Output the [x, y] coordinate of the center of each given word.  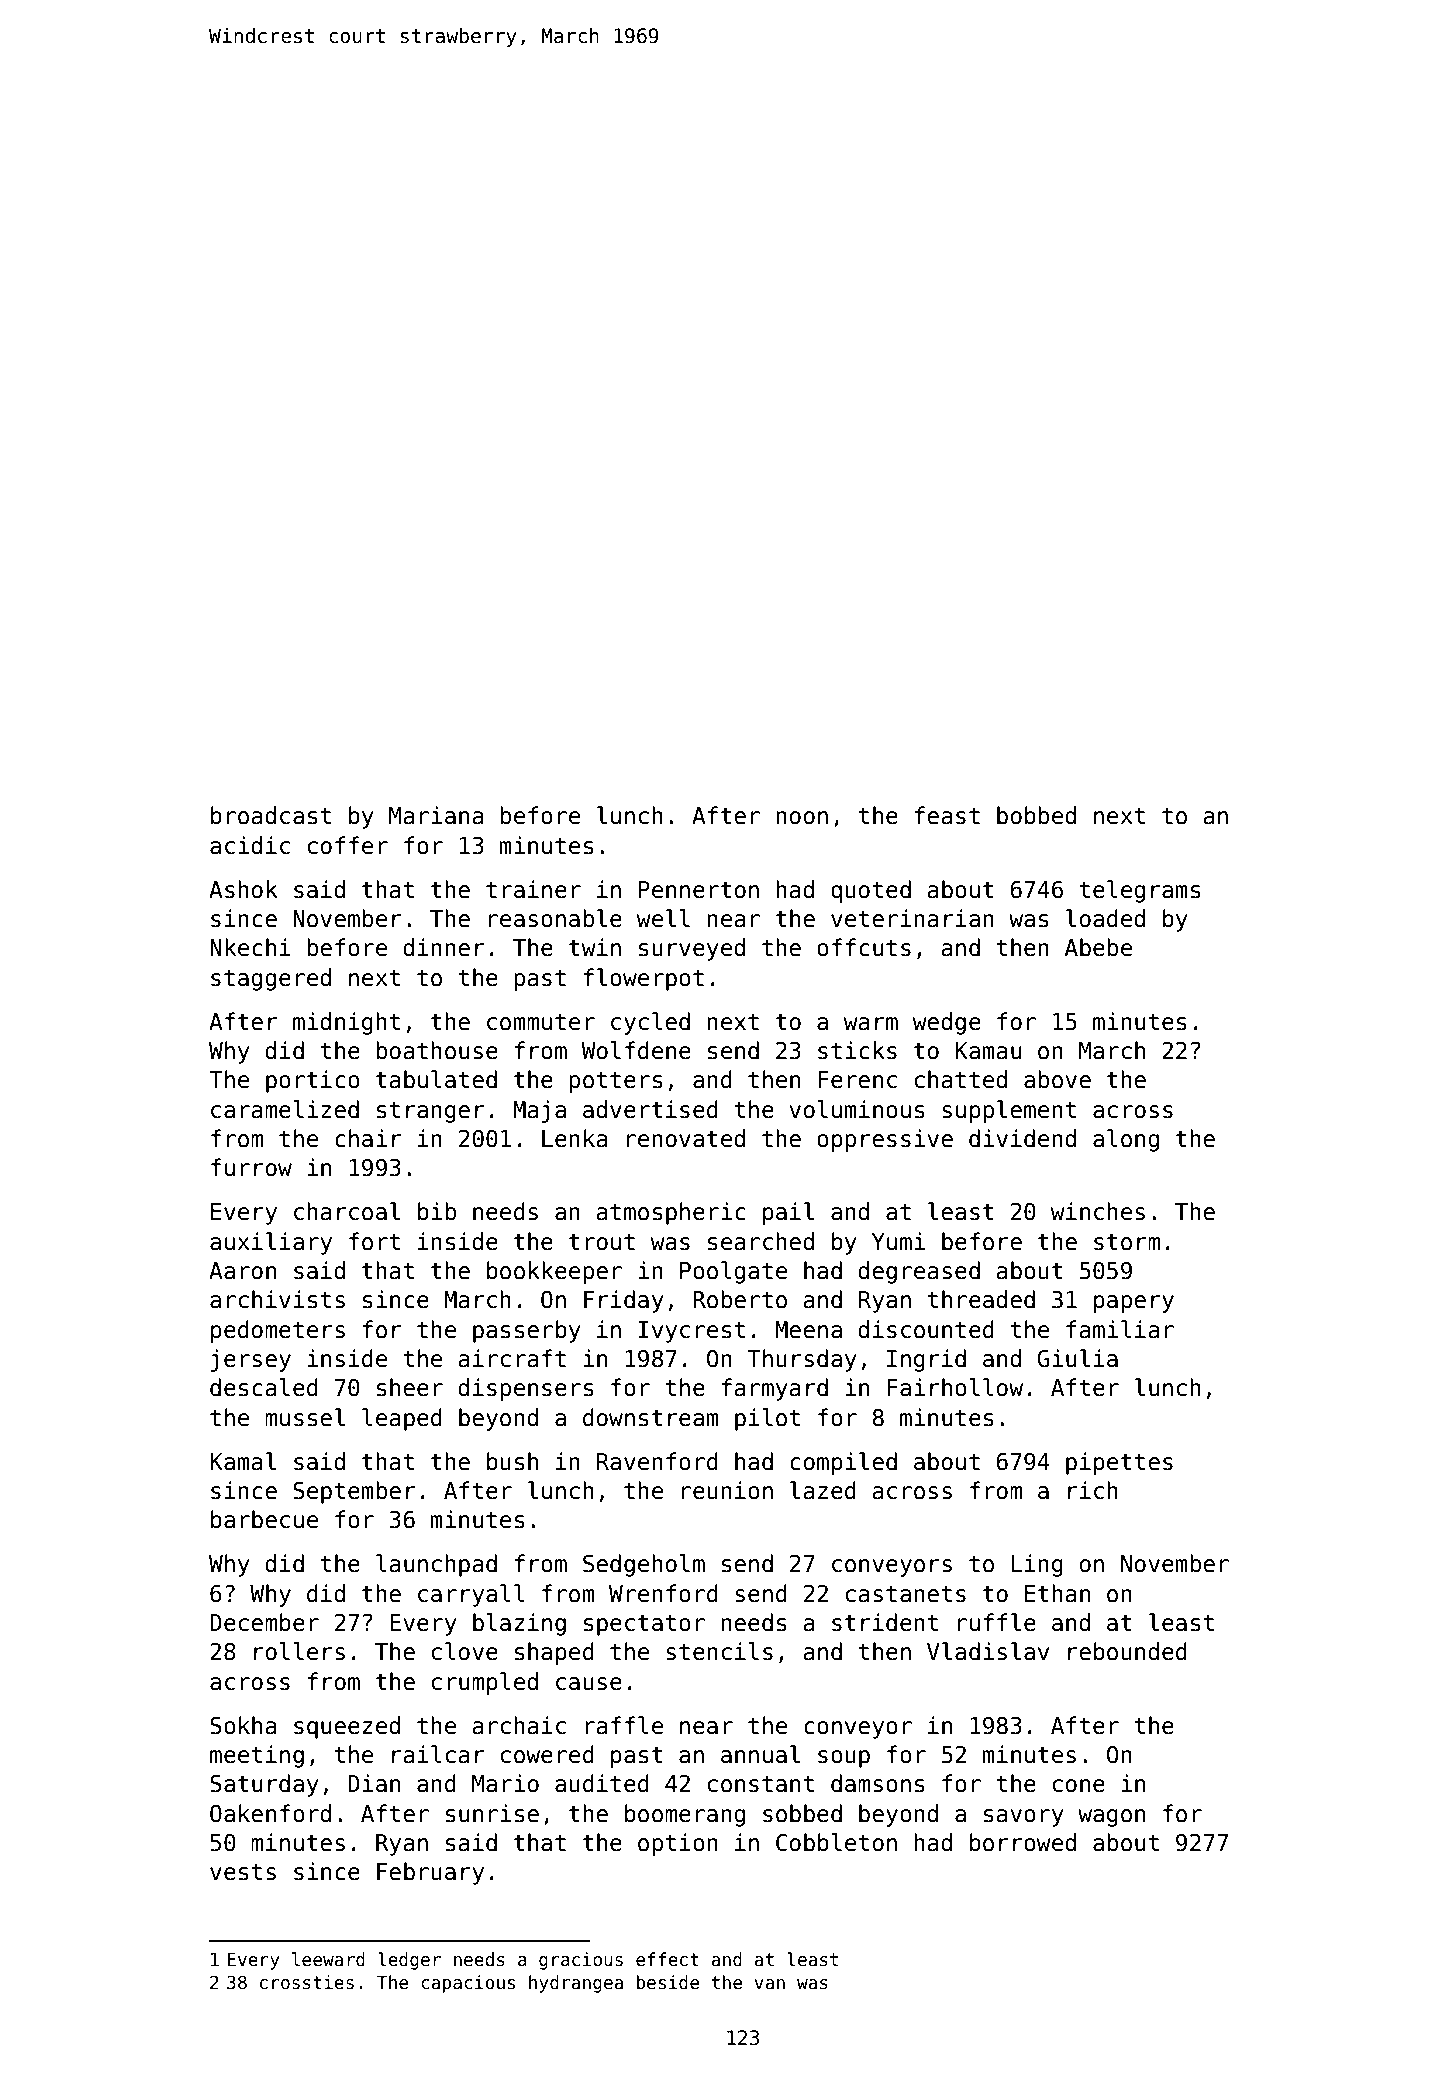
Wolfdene [636, 1050]
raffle [624, 1725]
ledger [409, 1961]
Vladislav [988, 1651]
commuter [541, 1022]
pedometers [278, 1331]
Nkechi [250, 947]
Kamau [988, 1051]
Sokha [243, 1725]
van [769, 1984]
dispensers [526, 1389]
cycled [650, 1023]
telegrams [1140, 891]
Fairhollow [955, 1387]
